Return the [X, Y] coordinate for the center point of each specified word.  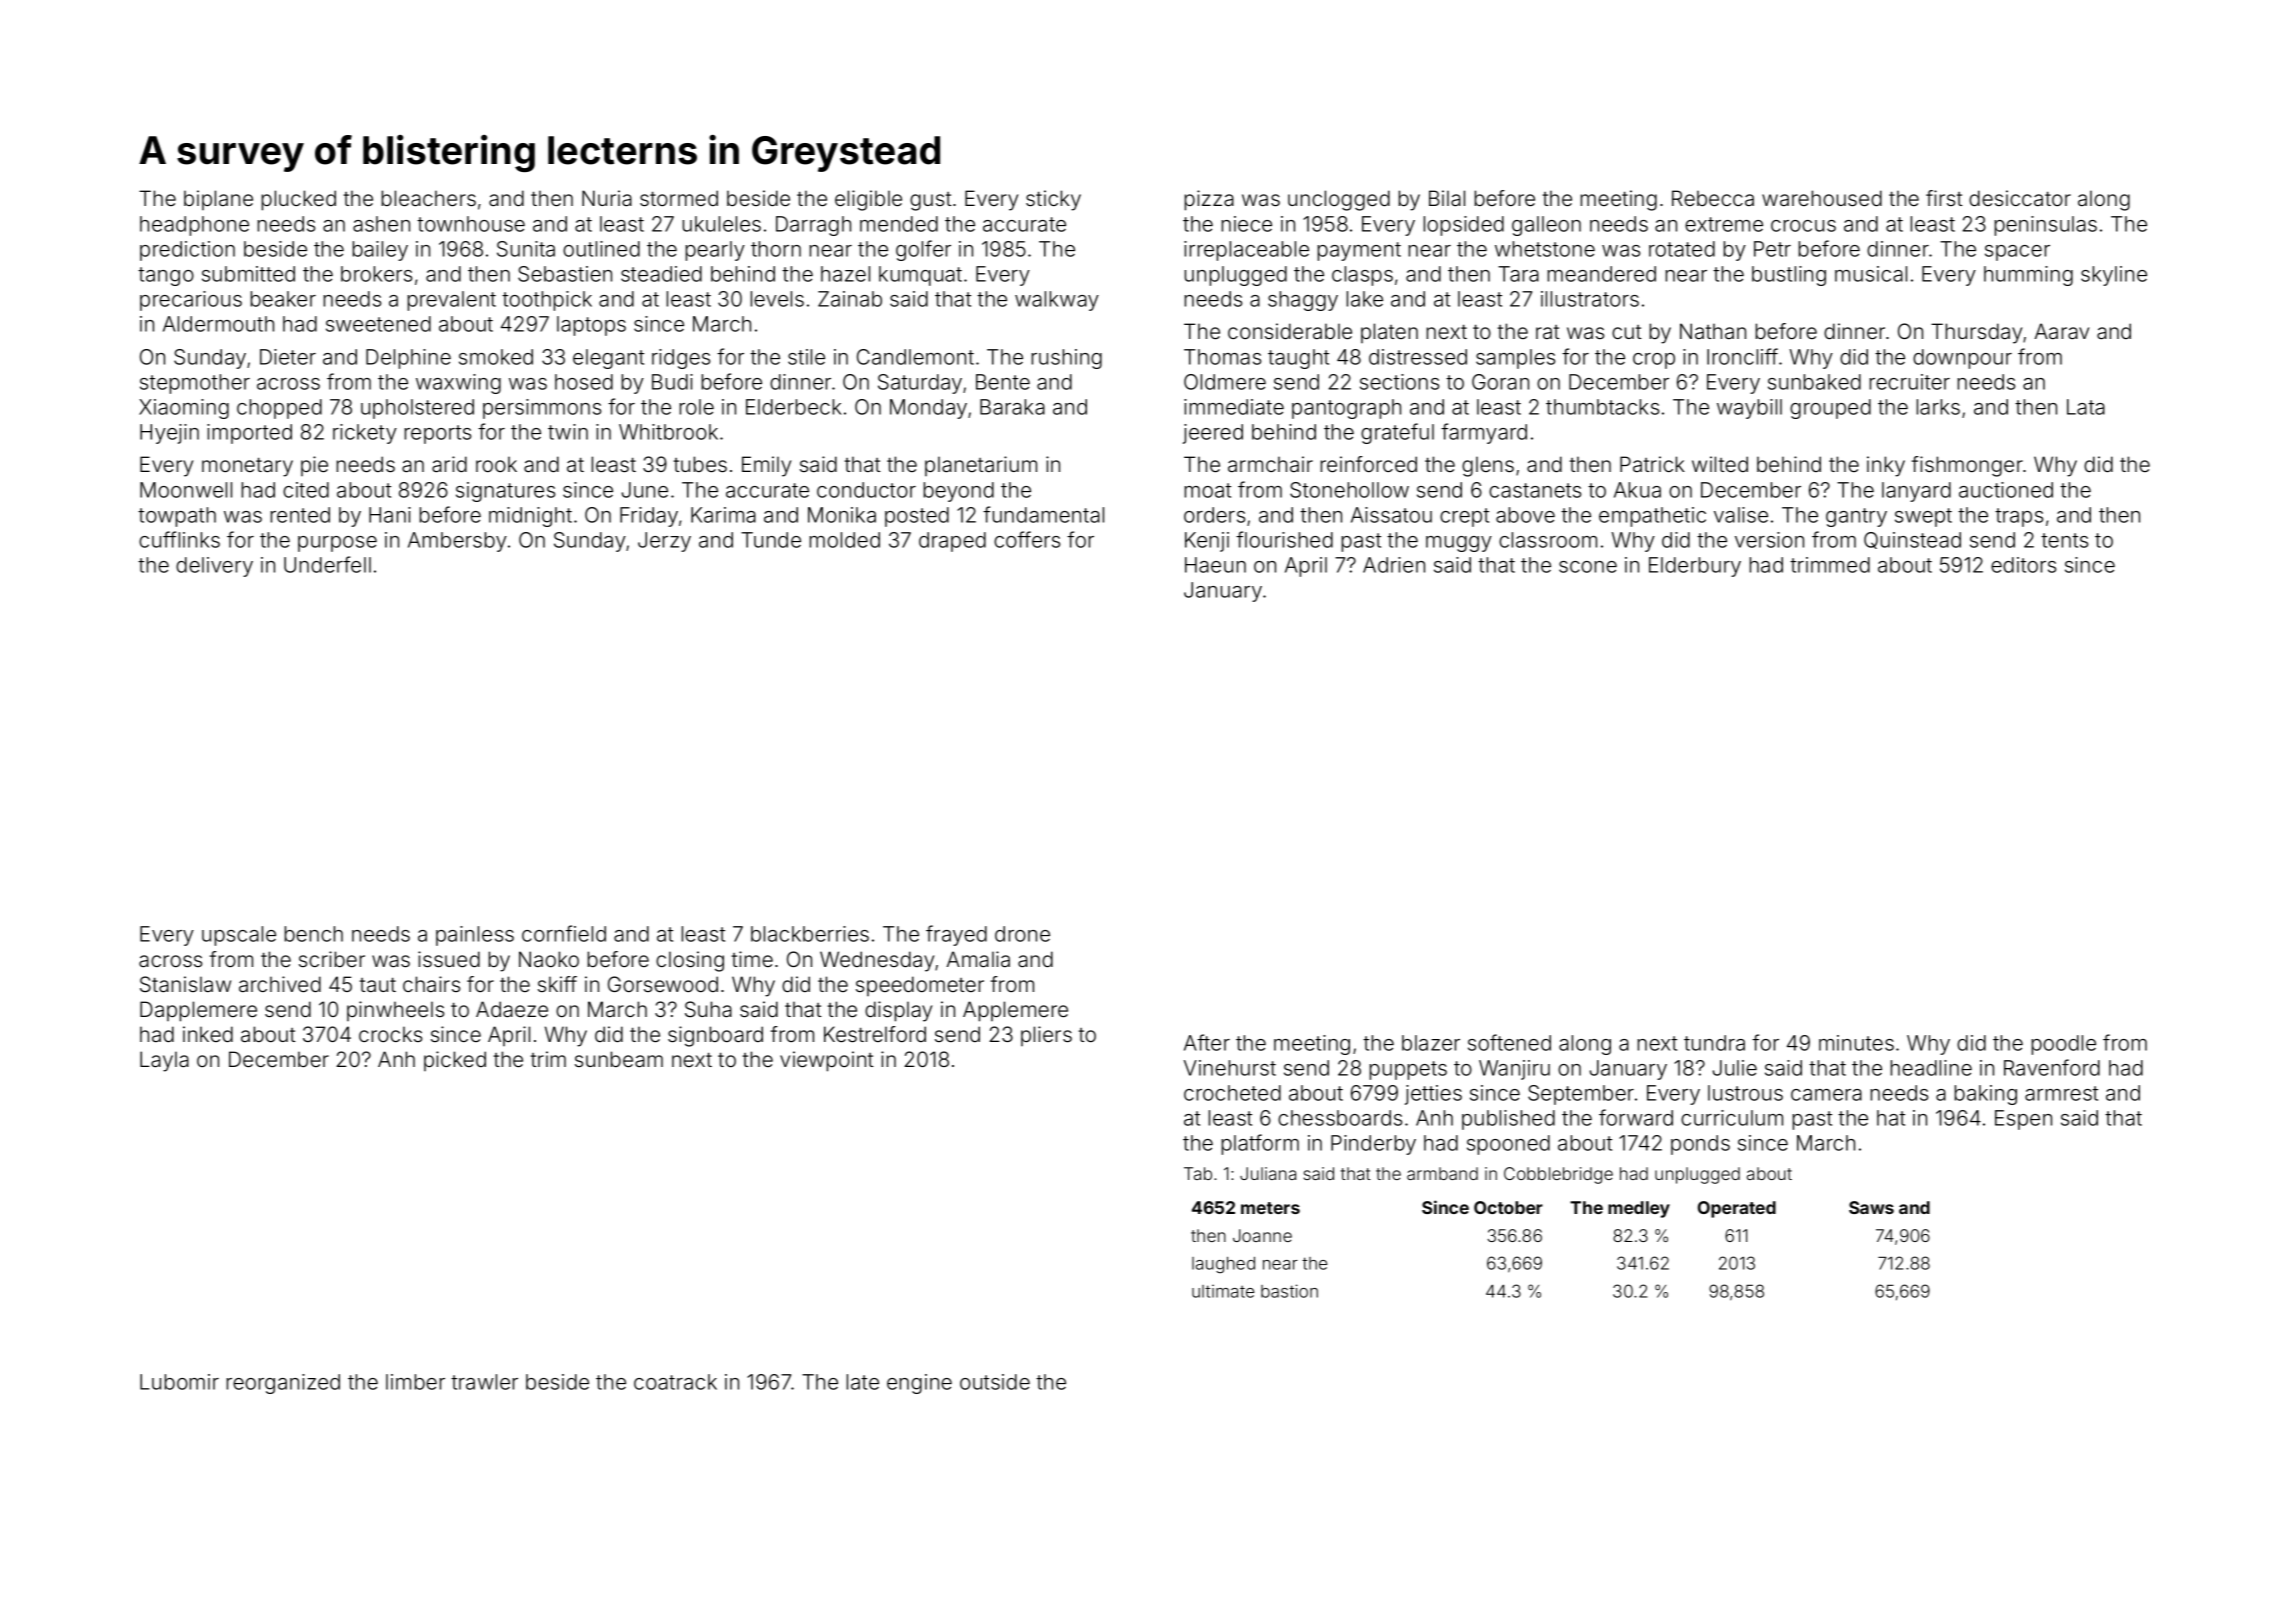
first [1944, 198]
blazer [1431, 1043]
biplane [218, 200]
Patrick [1652, 464]
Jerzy [664, 542]
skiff [557, 984]
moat [1208, 490]
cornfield [564, 933]
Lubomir [179, 1382]
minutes [1856, 1043]
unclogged [1339, 200]
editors [2023, 565]
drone [1022, 934]
